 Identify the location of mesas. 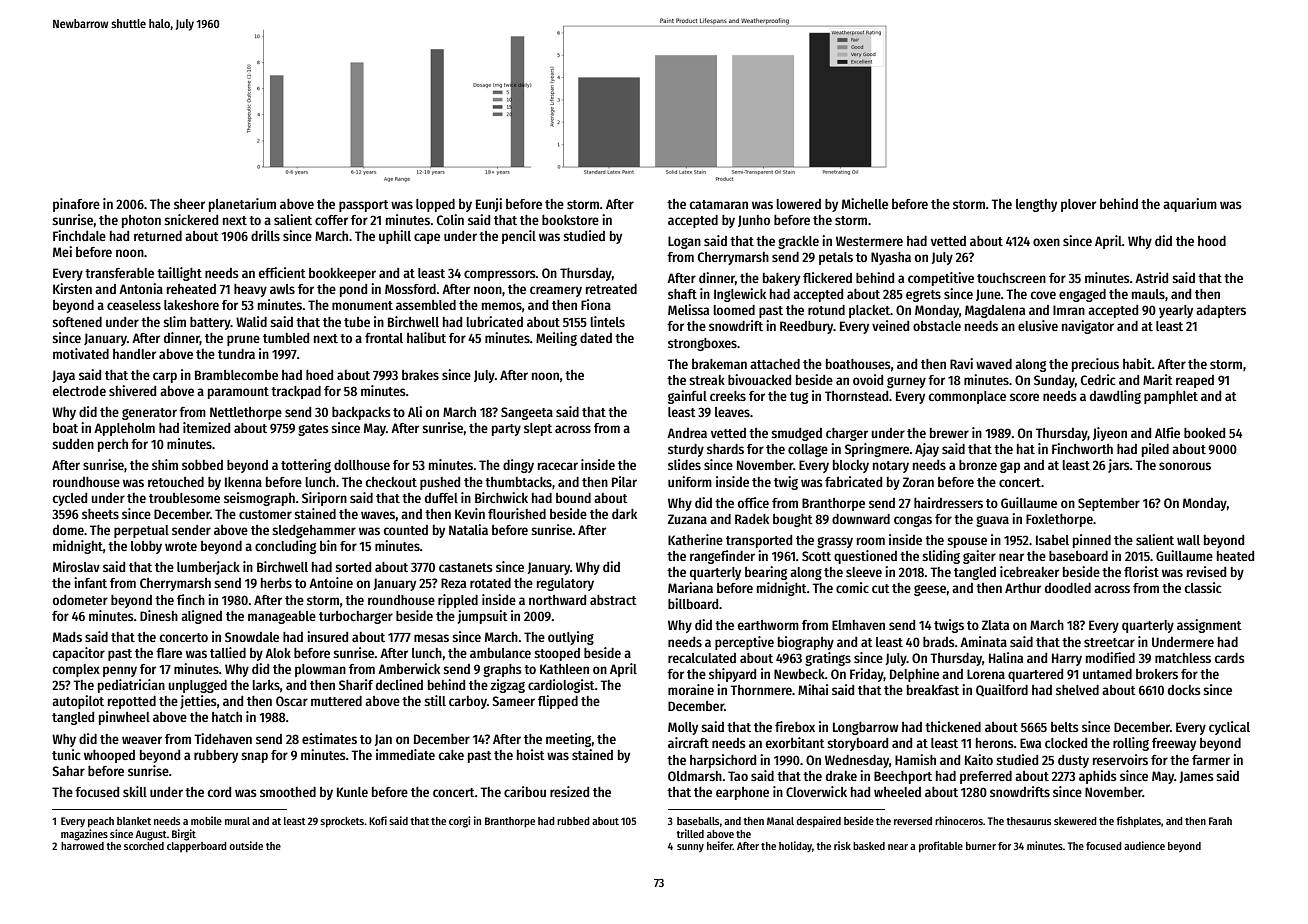
(431, 638).
